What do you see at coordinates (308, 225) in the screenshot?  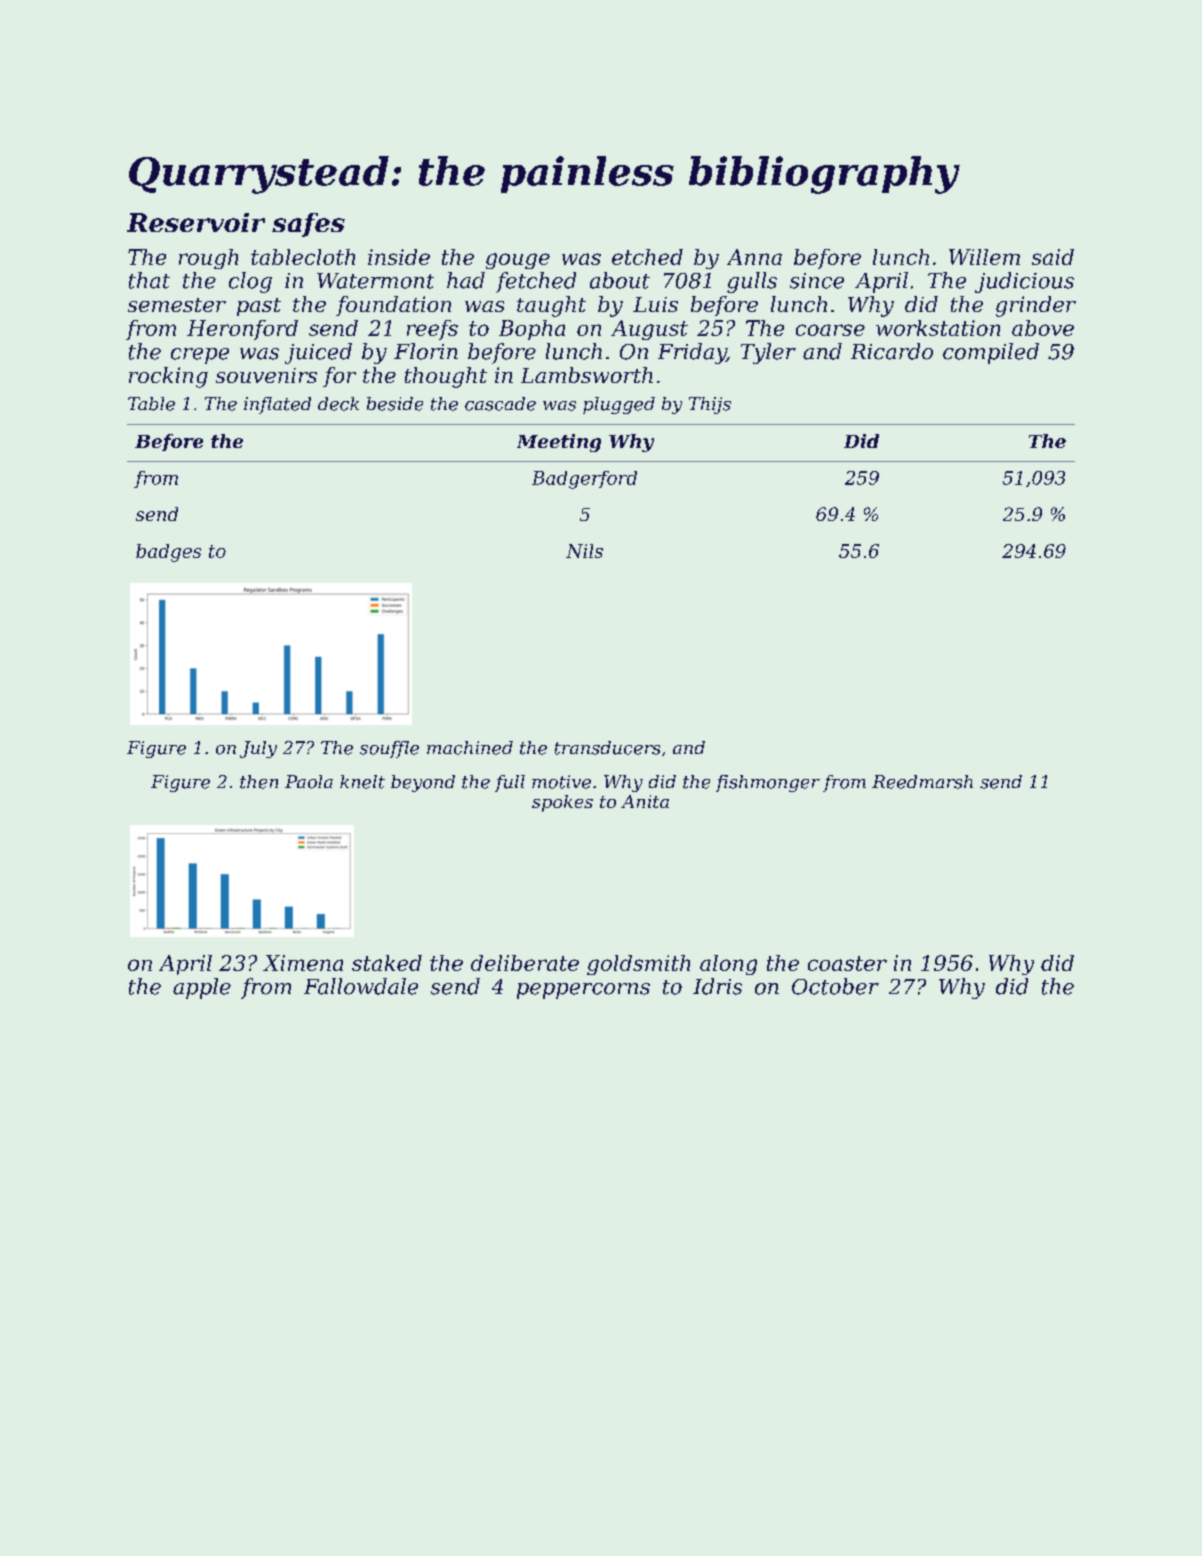 I see `safes` at bounding box center [308, 225].
